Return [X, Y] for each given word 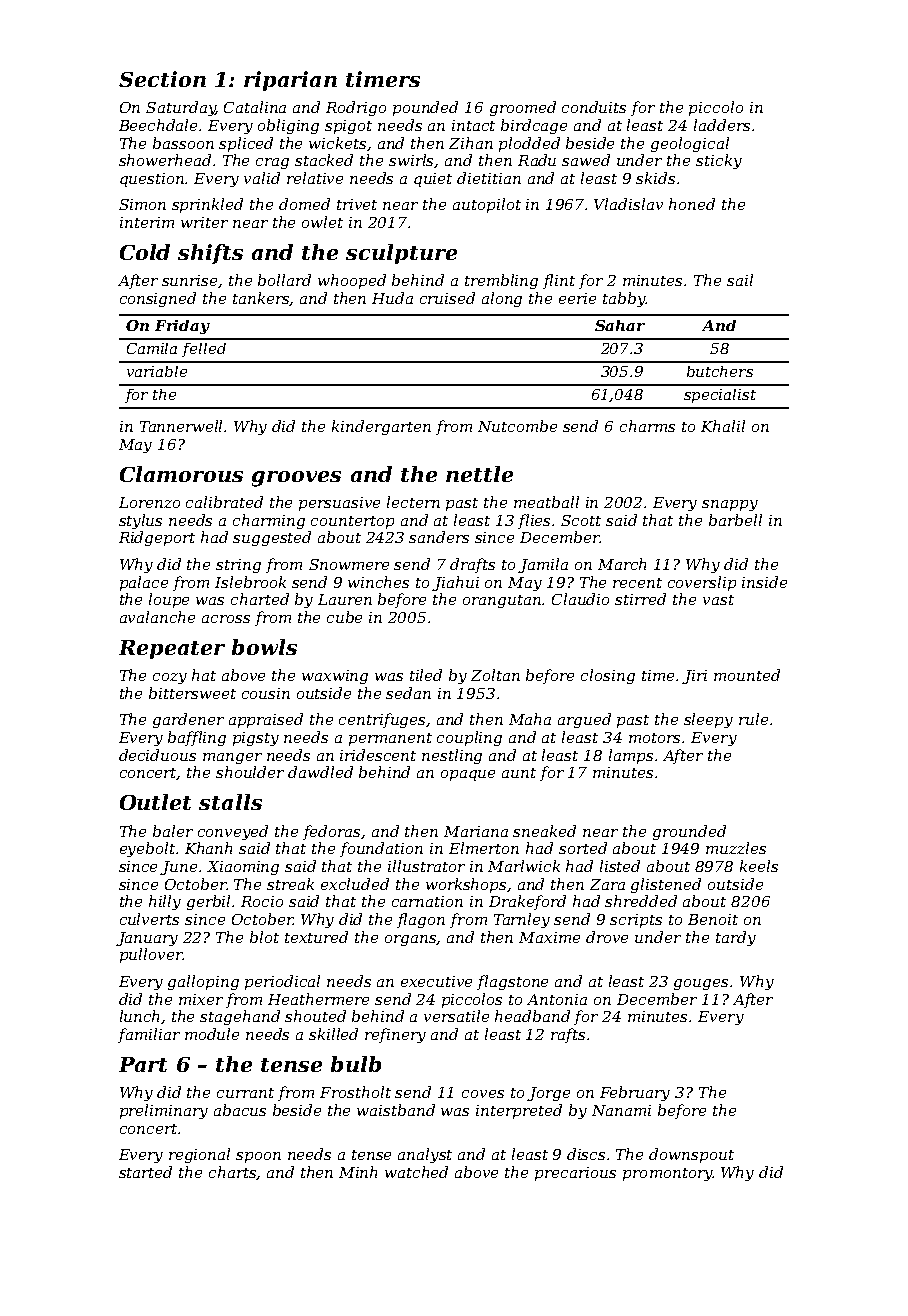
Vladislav [628, 204]
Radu [537, 160]
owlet [322, 222]
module [212, 1034]
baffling [197, 738]
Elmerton [484, 848]
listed [620, 866]
